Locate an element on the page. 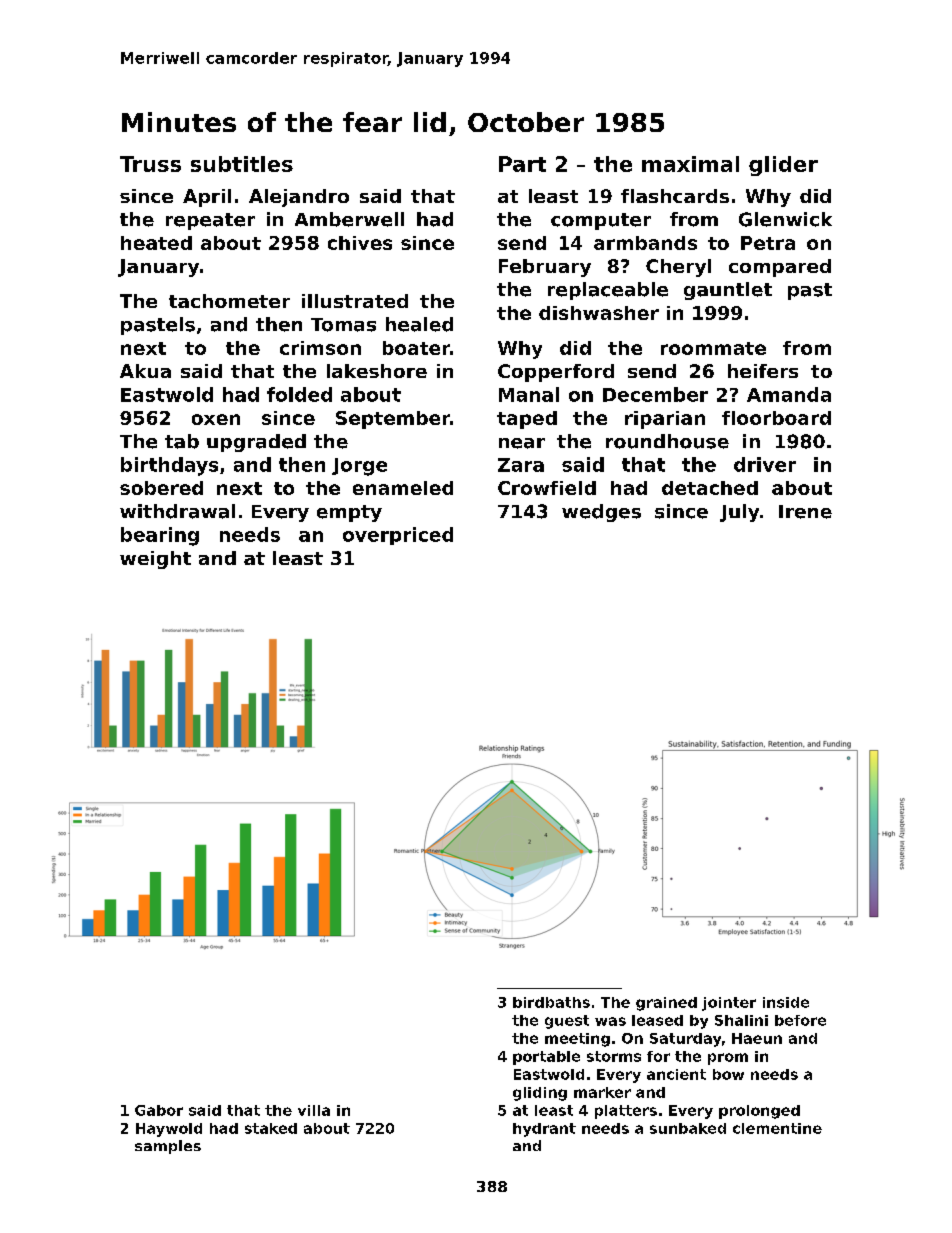  maximal is located at coordinates (690, 164).
